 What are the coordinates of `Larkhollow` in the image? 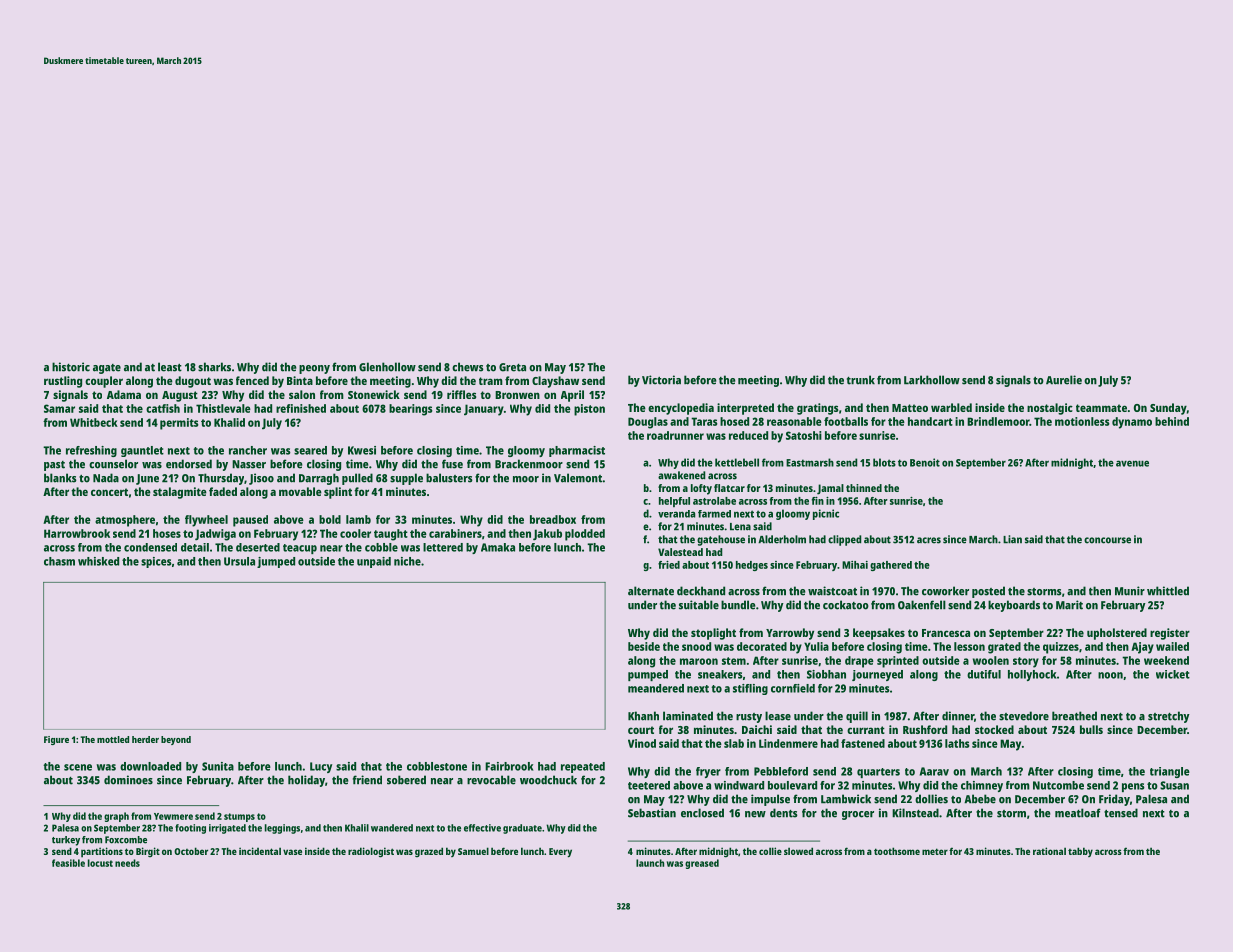 It's located at (932, 380).
